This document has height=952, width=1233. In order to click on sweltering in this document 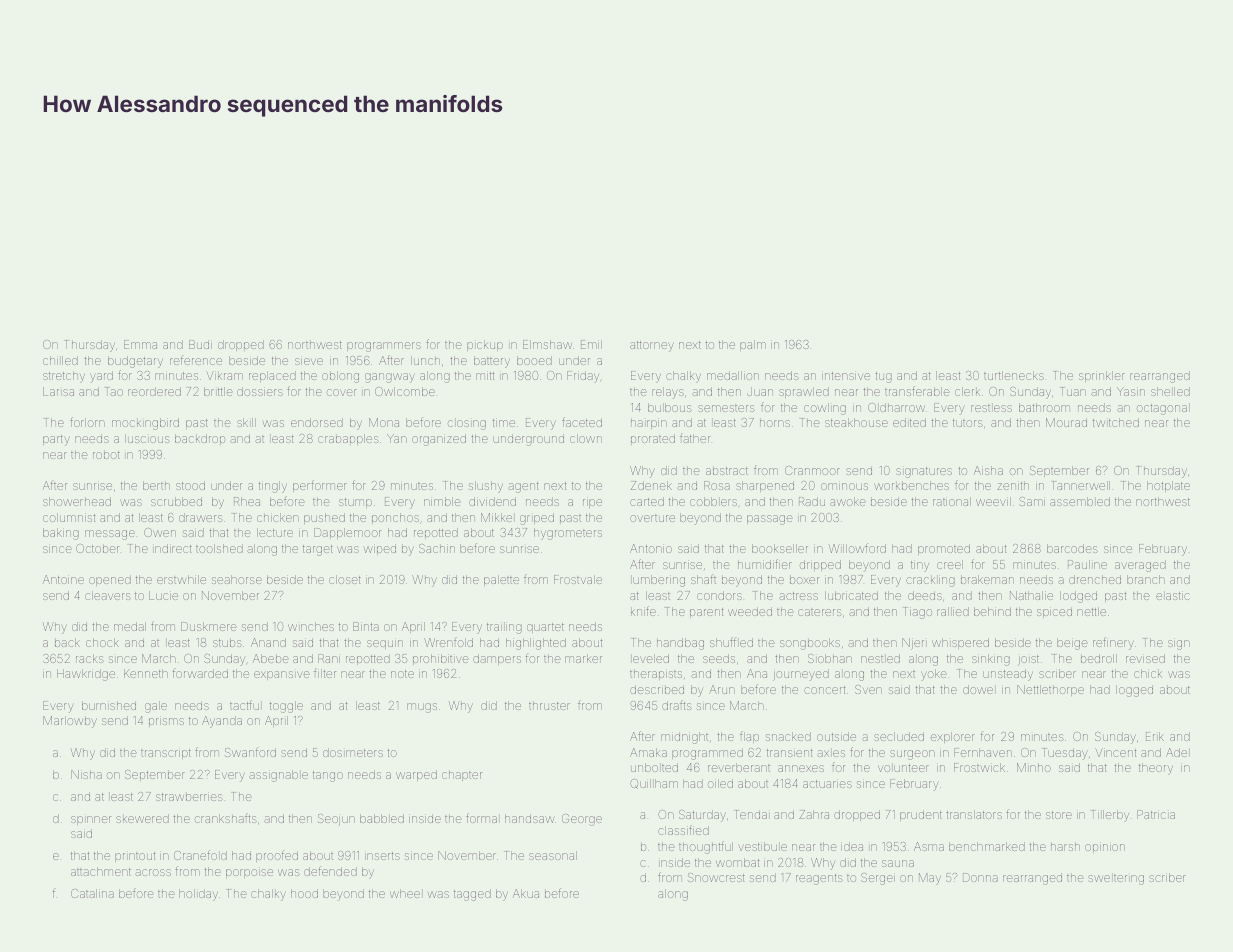, I will do `click(1116, 880)`.
